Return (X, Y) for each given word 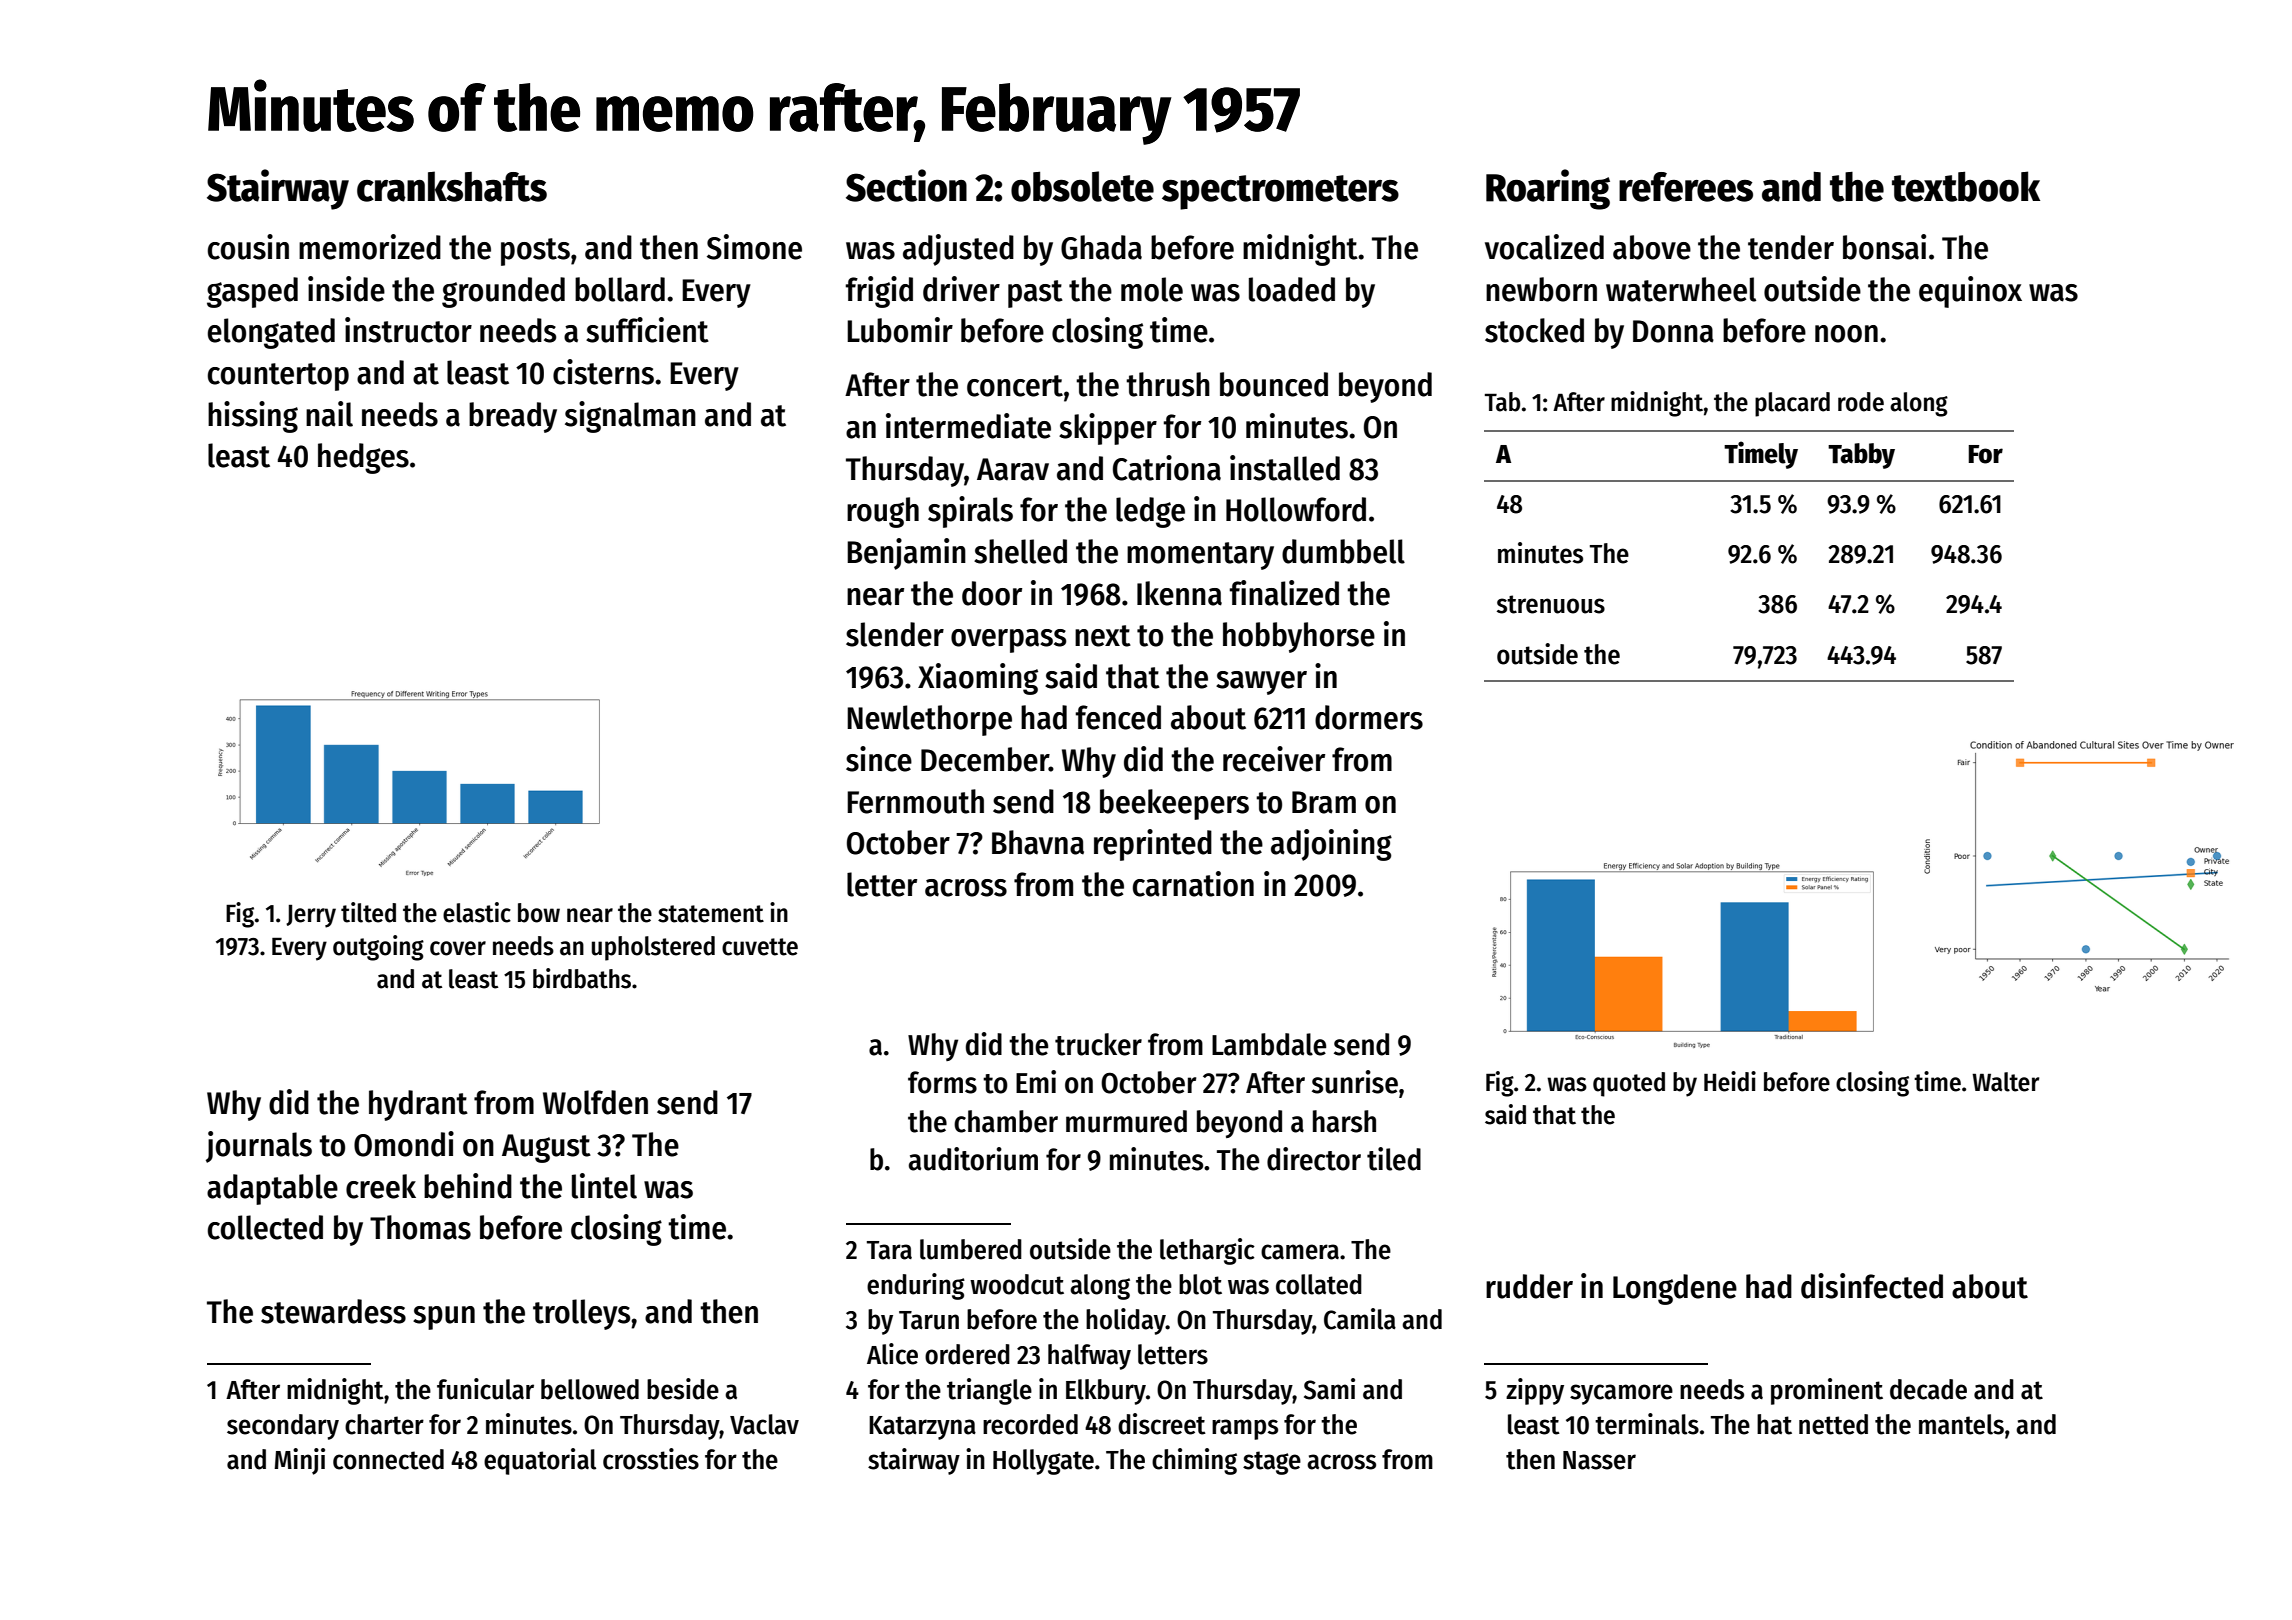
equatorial (540, 1461)
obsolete (1082, 186)
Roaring (1548, 189)
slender (895, 634)
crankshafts (452, 186)
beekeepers (1174, 804)
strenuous (1551, 604)
